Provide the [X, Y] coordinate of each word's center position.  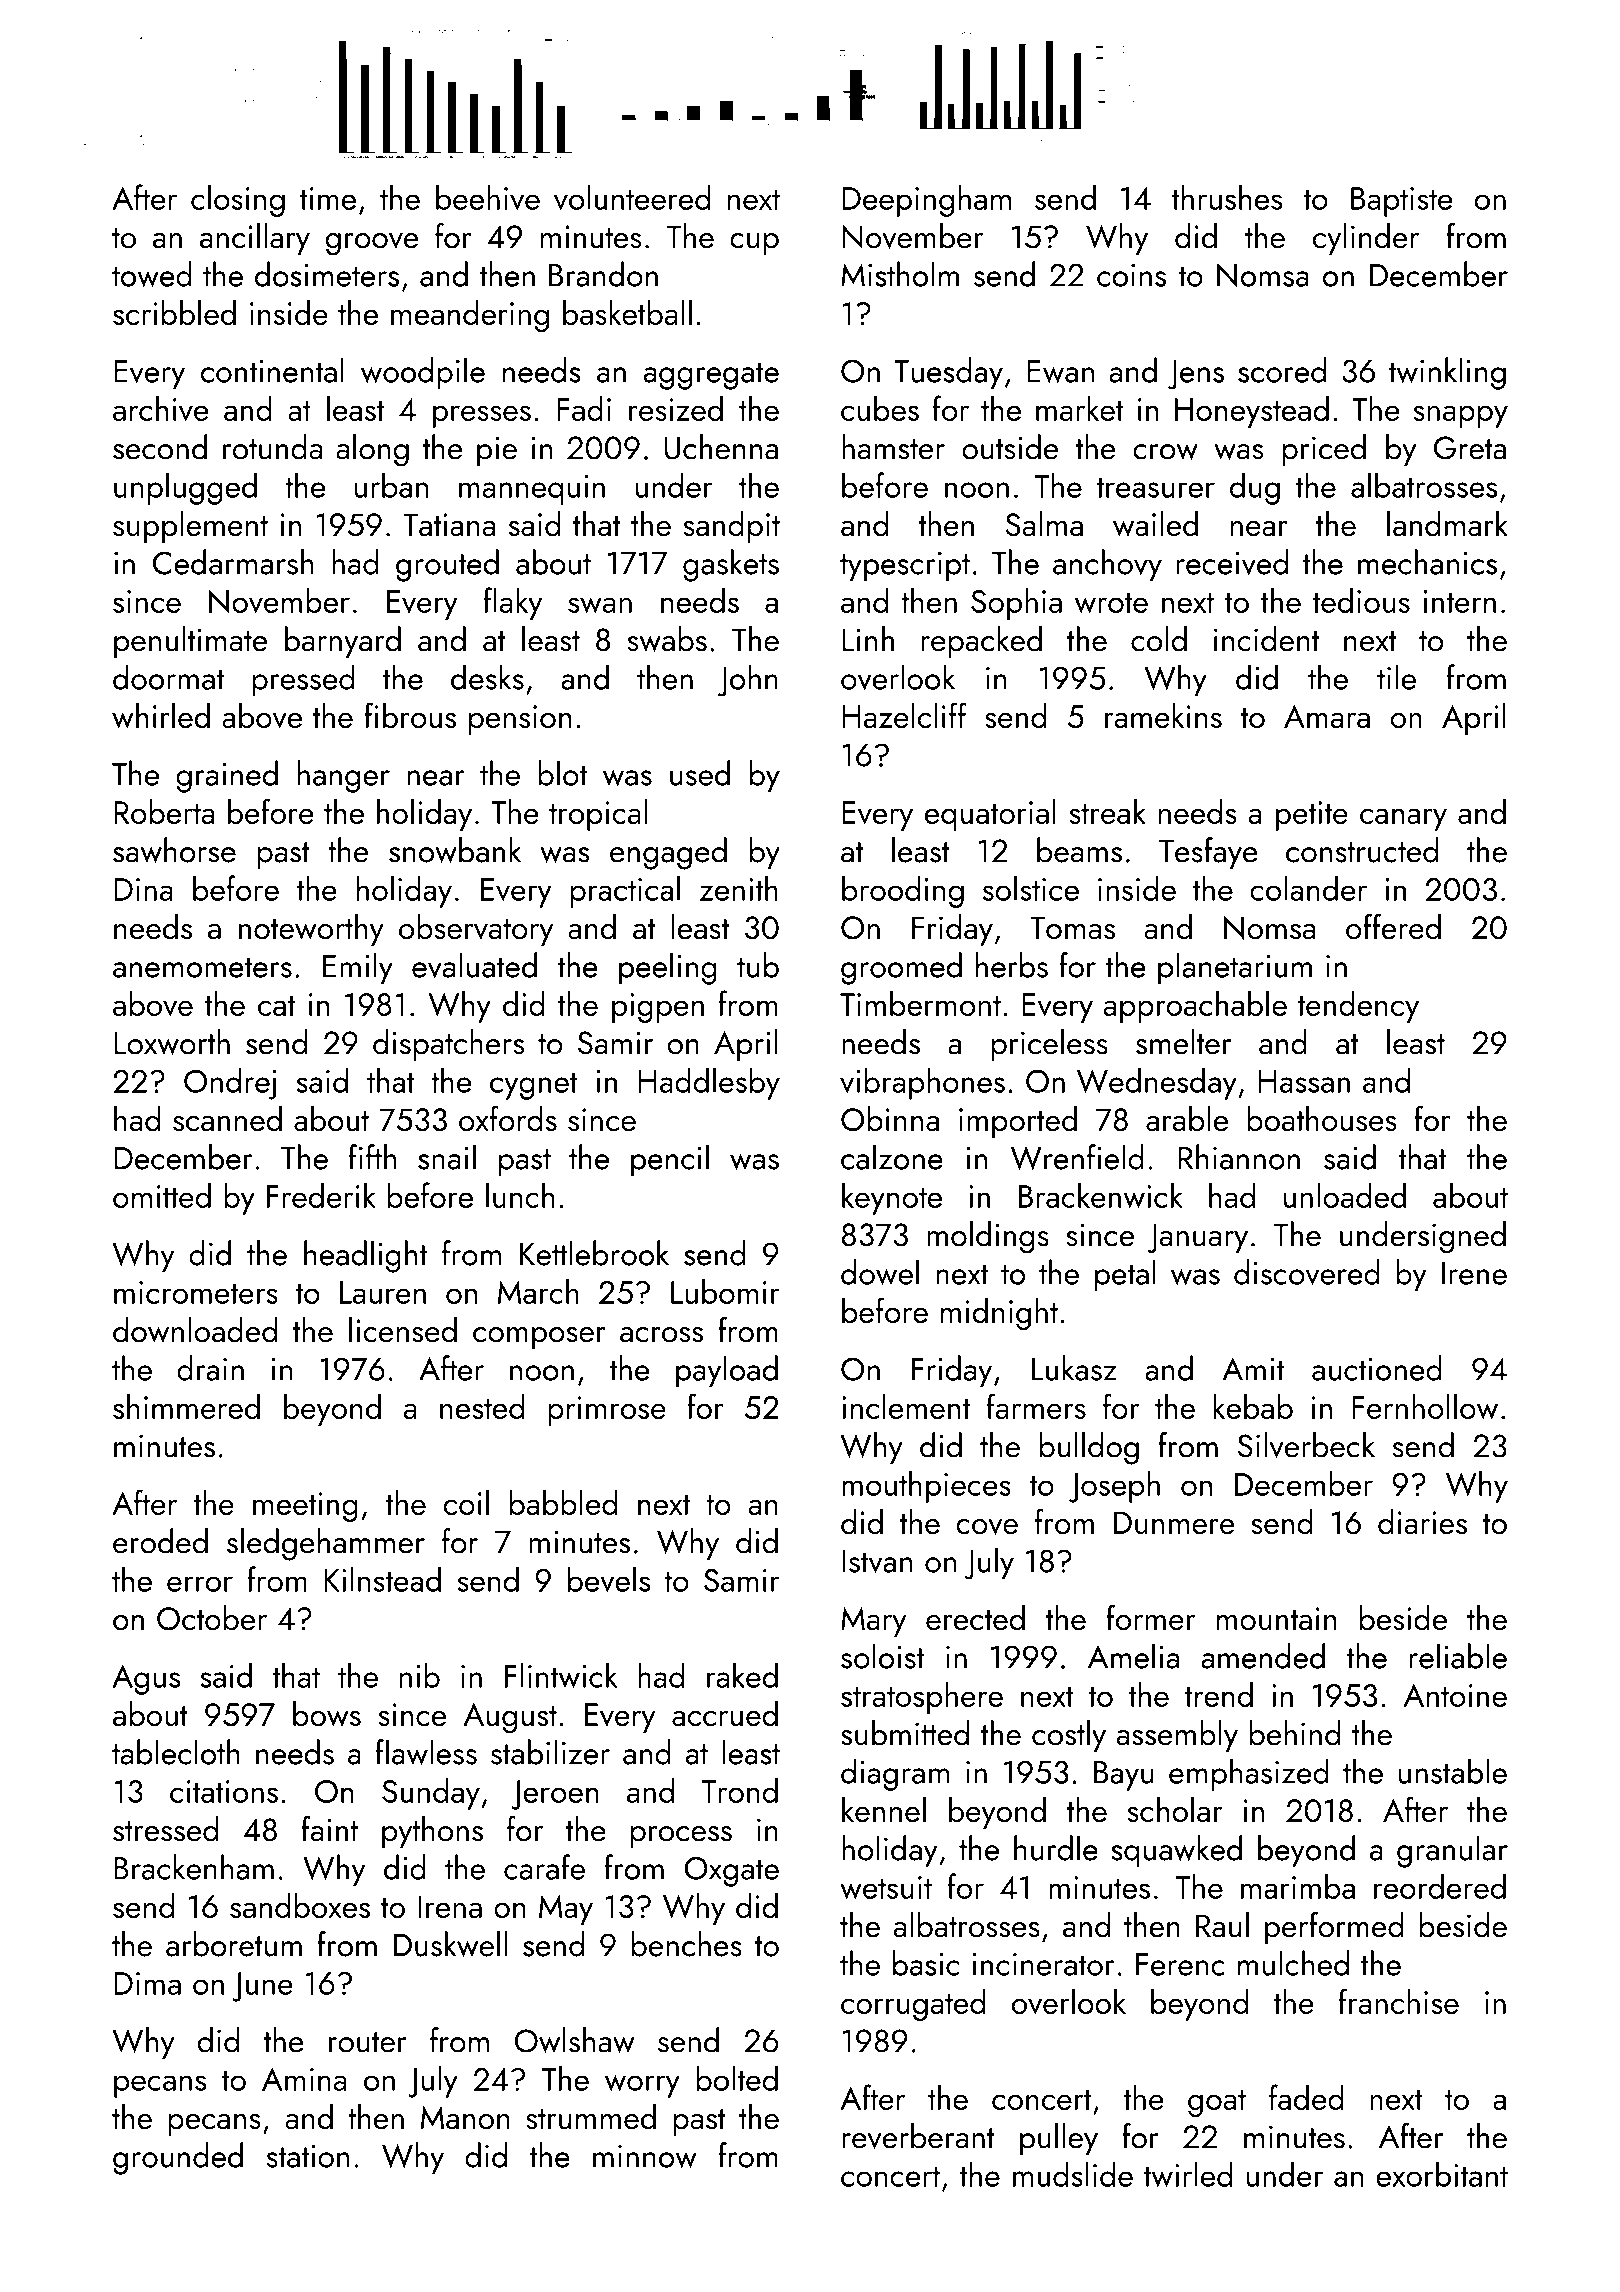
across [661, 1335]
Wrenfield [1077, 1157]
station [308, 2156]
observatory [476, 930]
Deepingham [926, 200]
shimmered [186, 1406]
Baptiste [1401, 202]
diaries [1422, 1522]
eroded [160, 1541]
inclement [906, 1406]
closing [238, 200]
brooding [903, 891]
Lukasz [1074, 1368]
